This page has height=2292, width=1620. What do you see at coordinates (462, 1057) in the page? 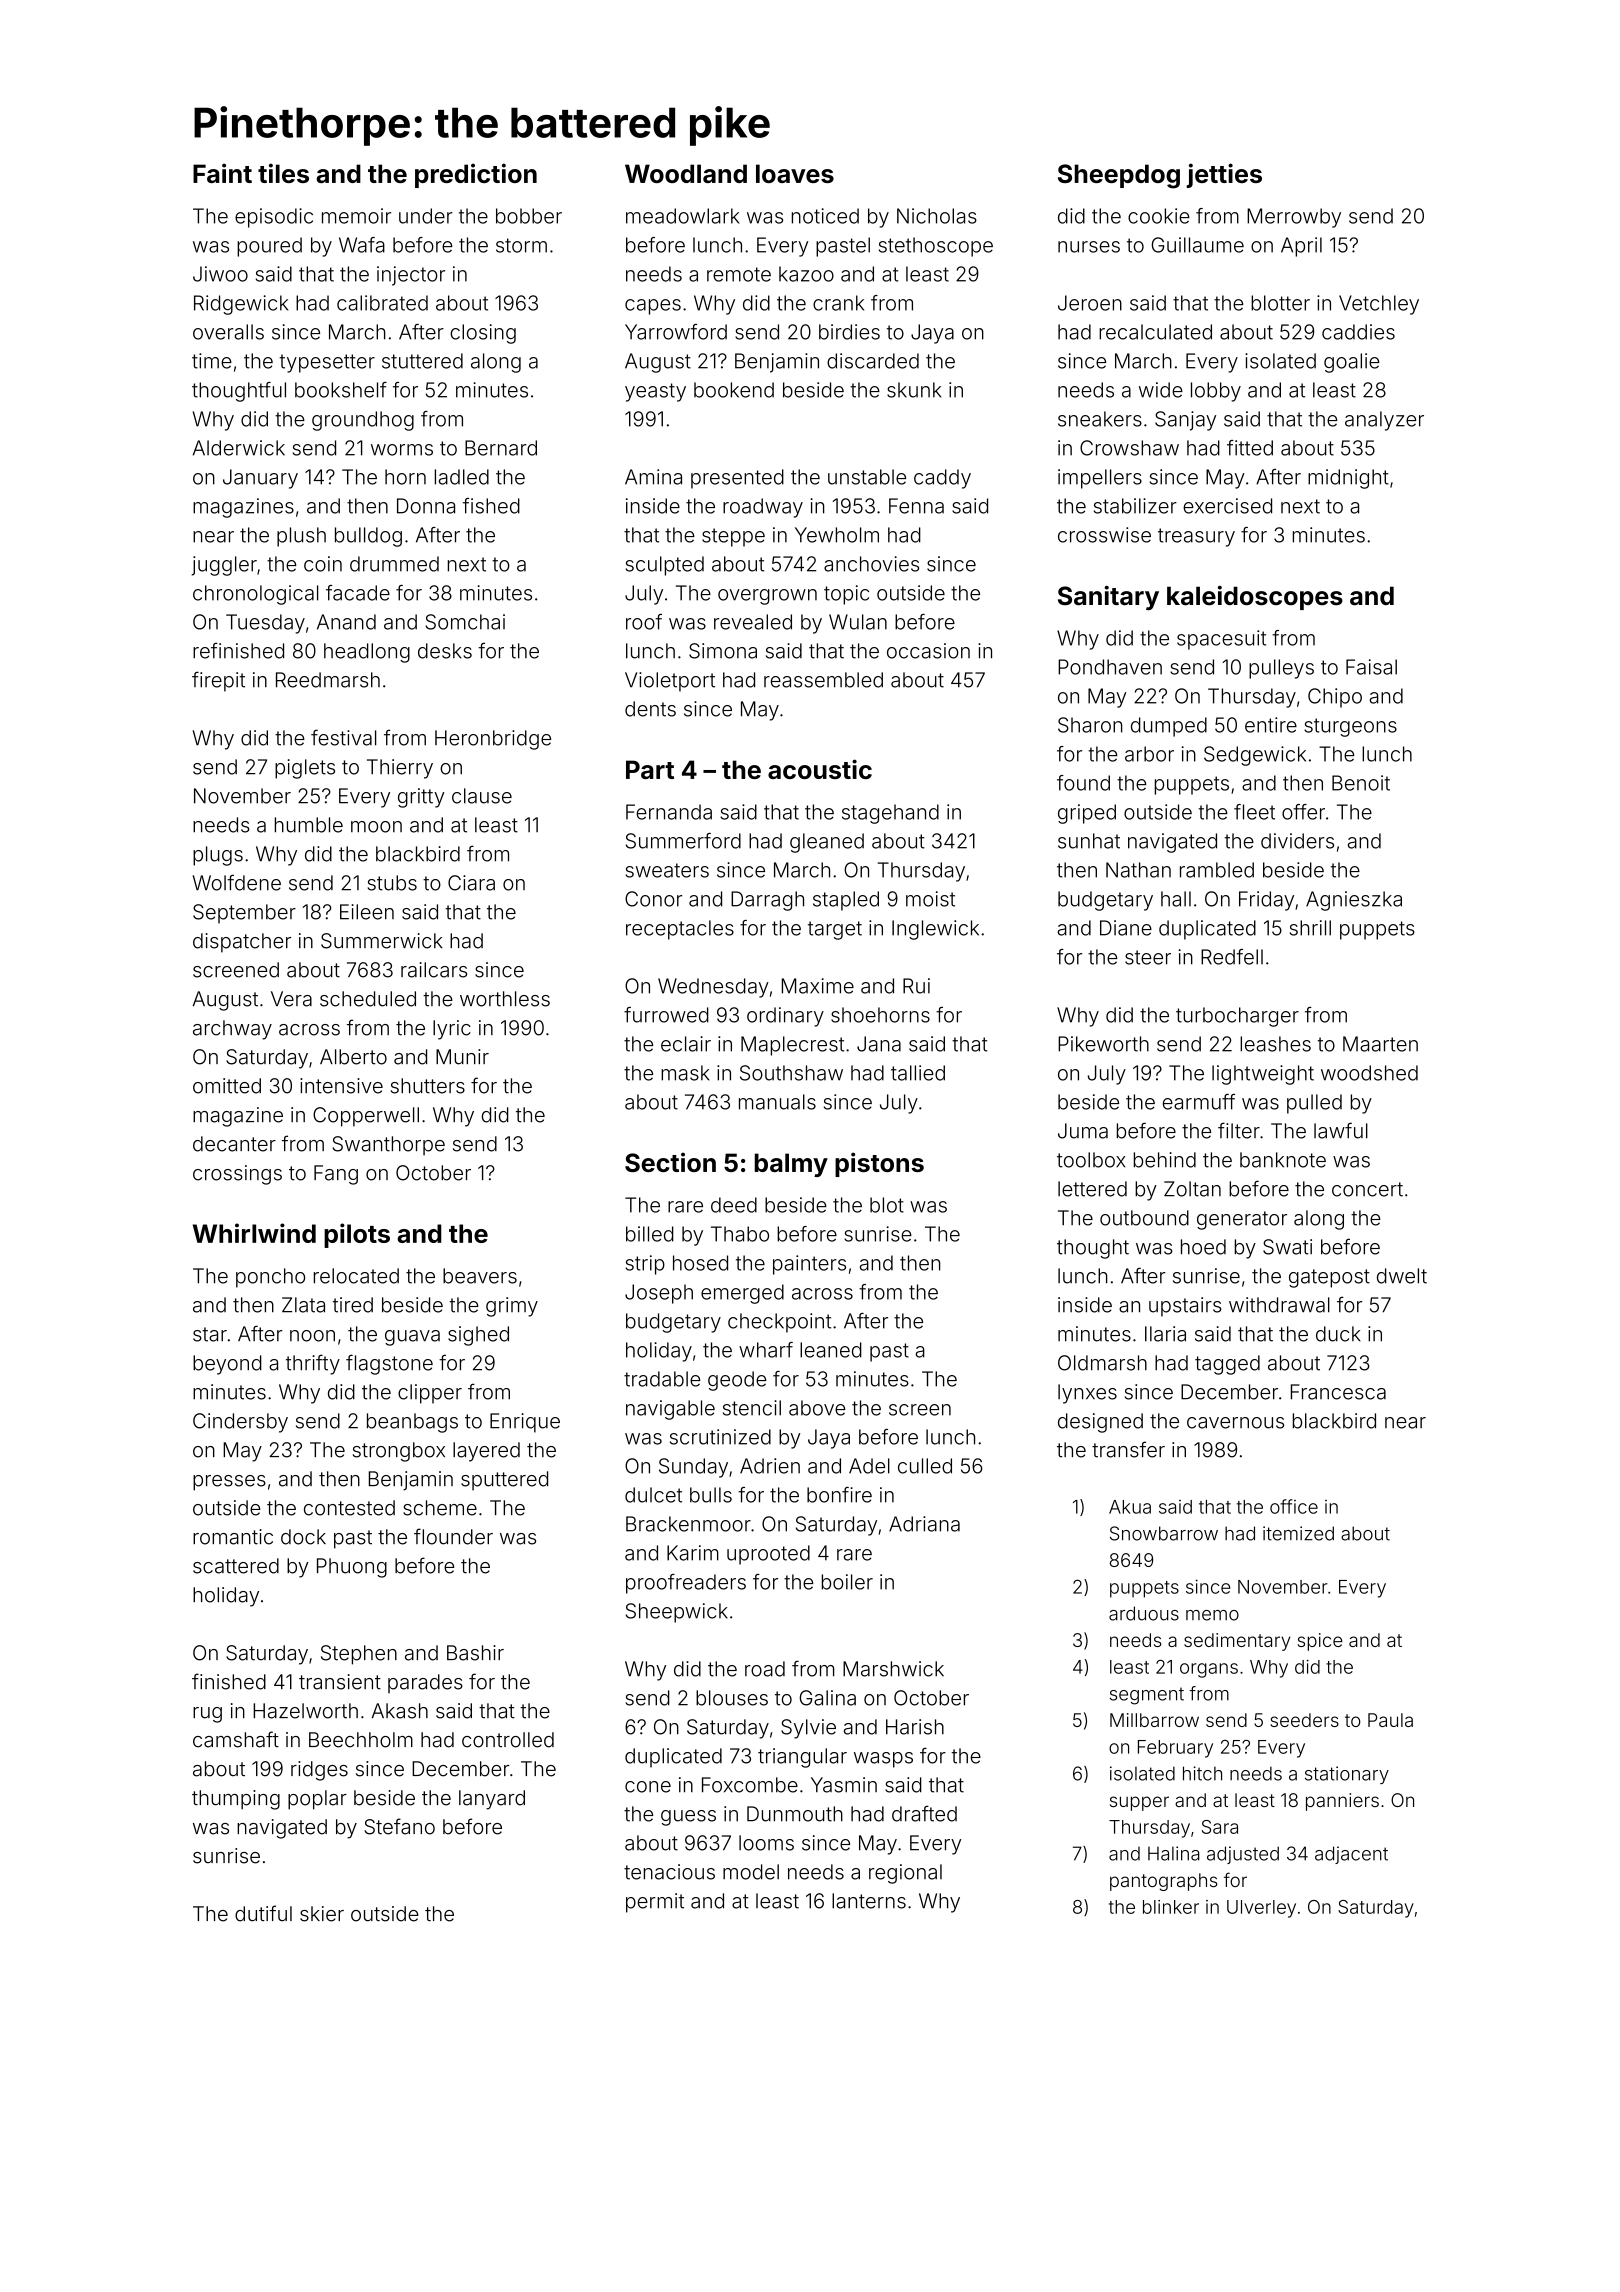
I see `Munir` at bounding box center [462, 1057].
